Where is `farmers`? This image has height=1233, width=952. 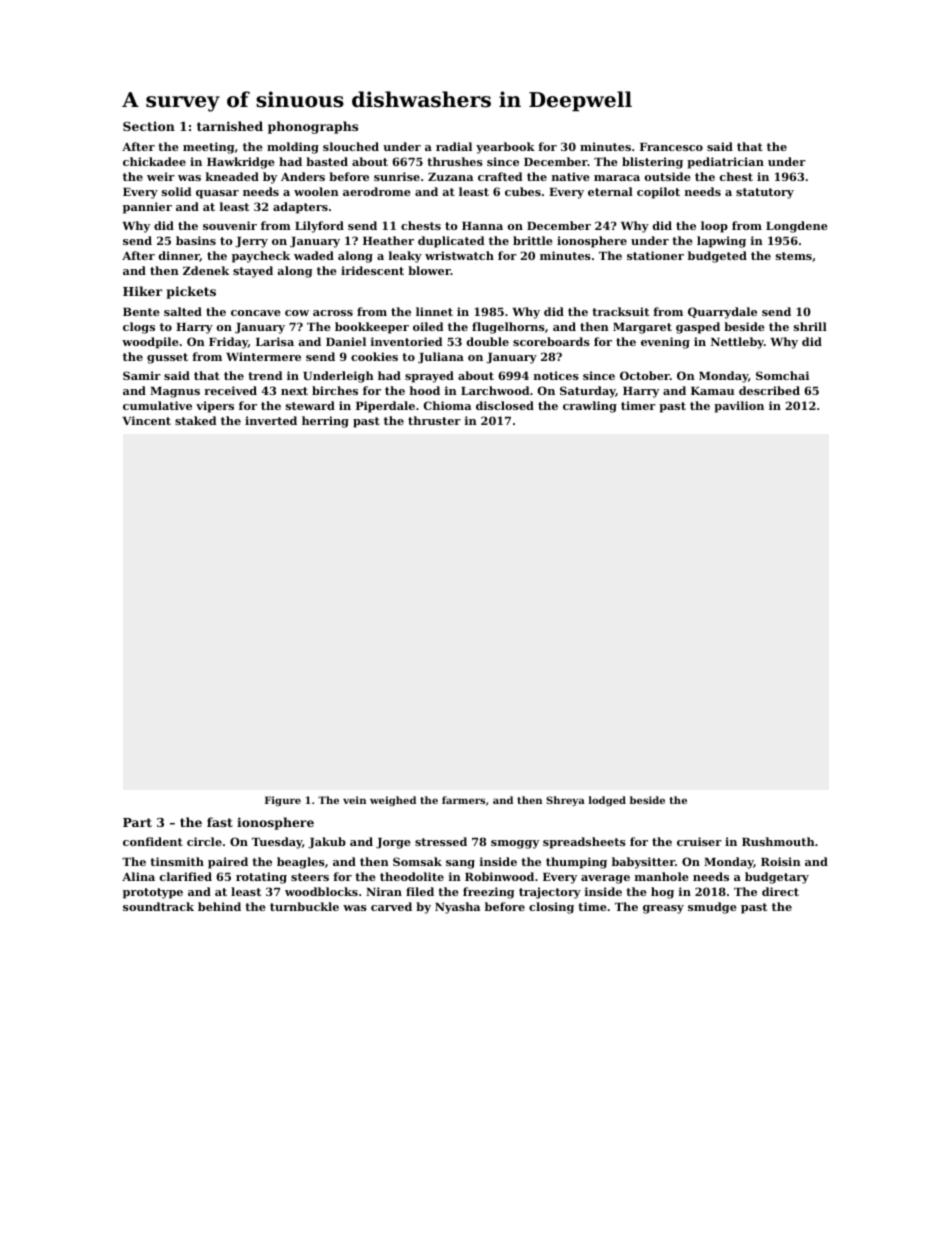
farmers is located at coordinates (463, 800).
